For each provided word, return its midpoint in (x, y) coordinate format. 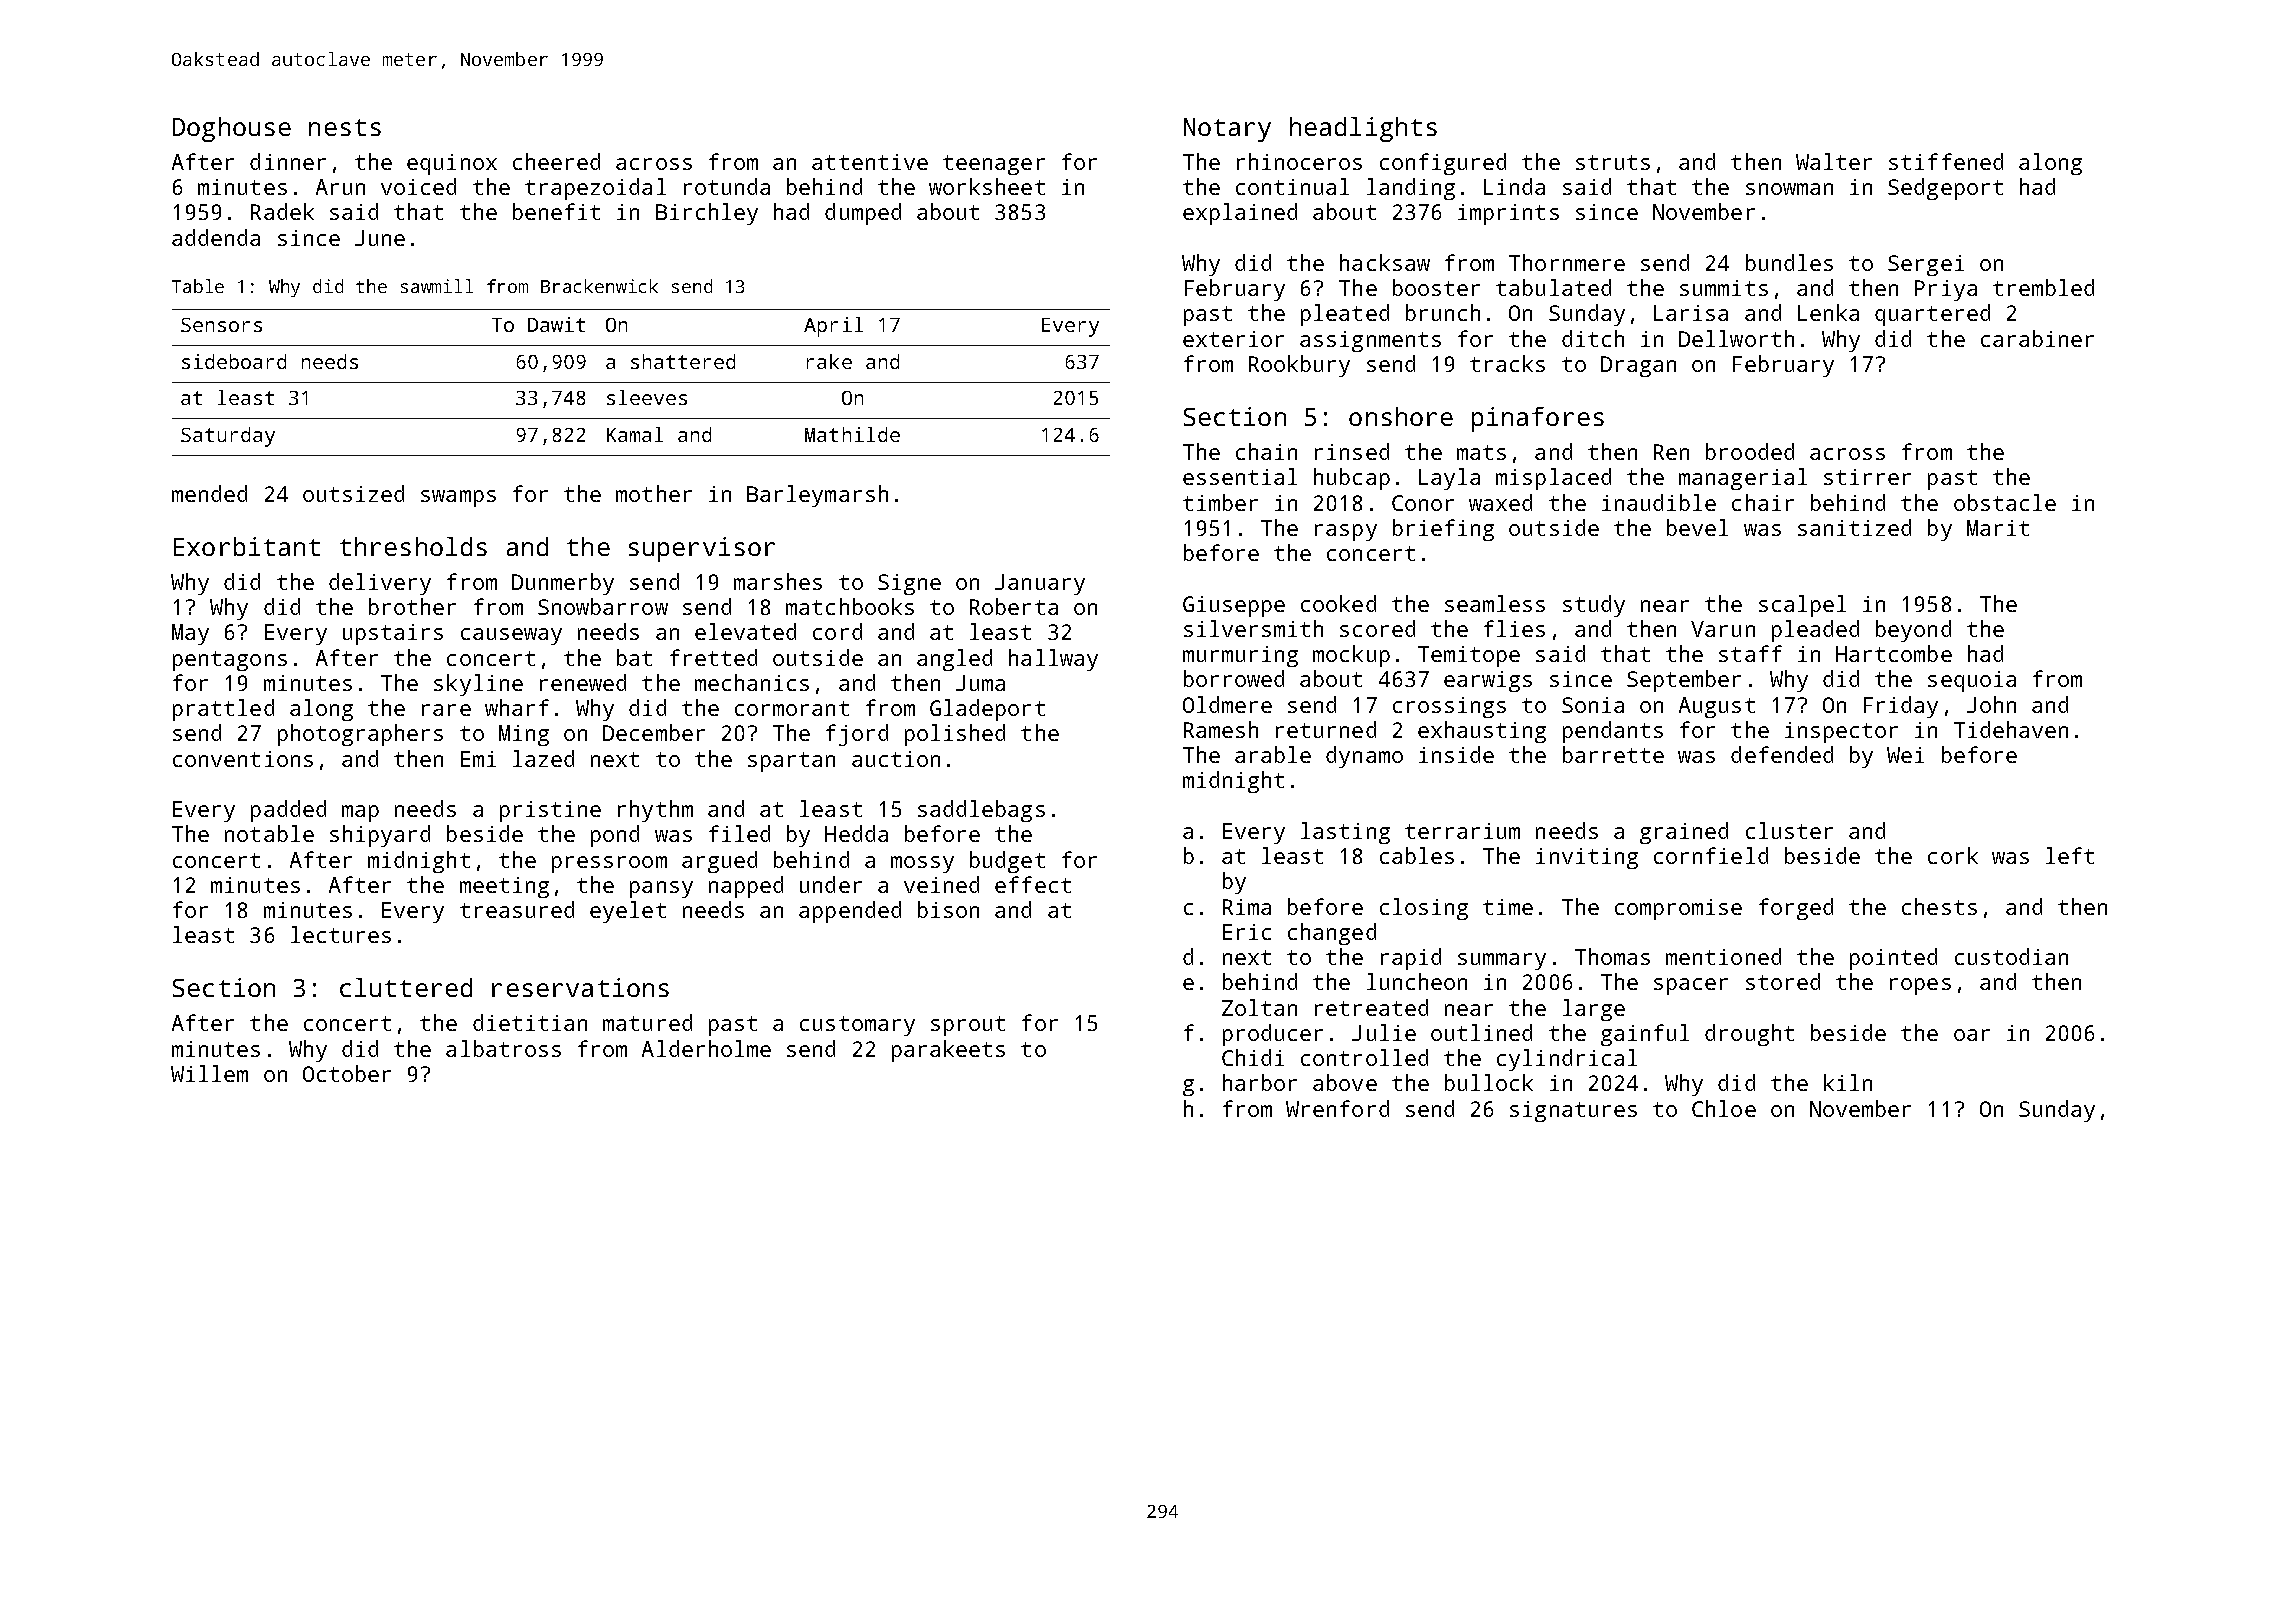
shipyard (380, 836)
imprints (1508, 214)
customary (857, 1026)
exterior (1233, 339)
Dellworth (1736, 338)
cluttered (406, 987)
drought (1749, 1035)
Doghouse (232, 129)
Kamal (635, 434)
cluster (1789, 830)
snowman (1789, 189)
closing (1424, 909)
